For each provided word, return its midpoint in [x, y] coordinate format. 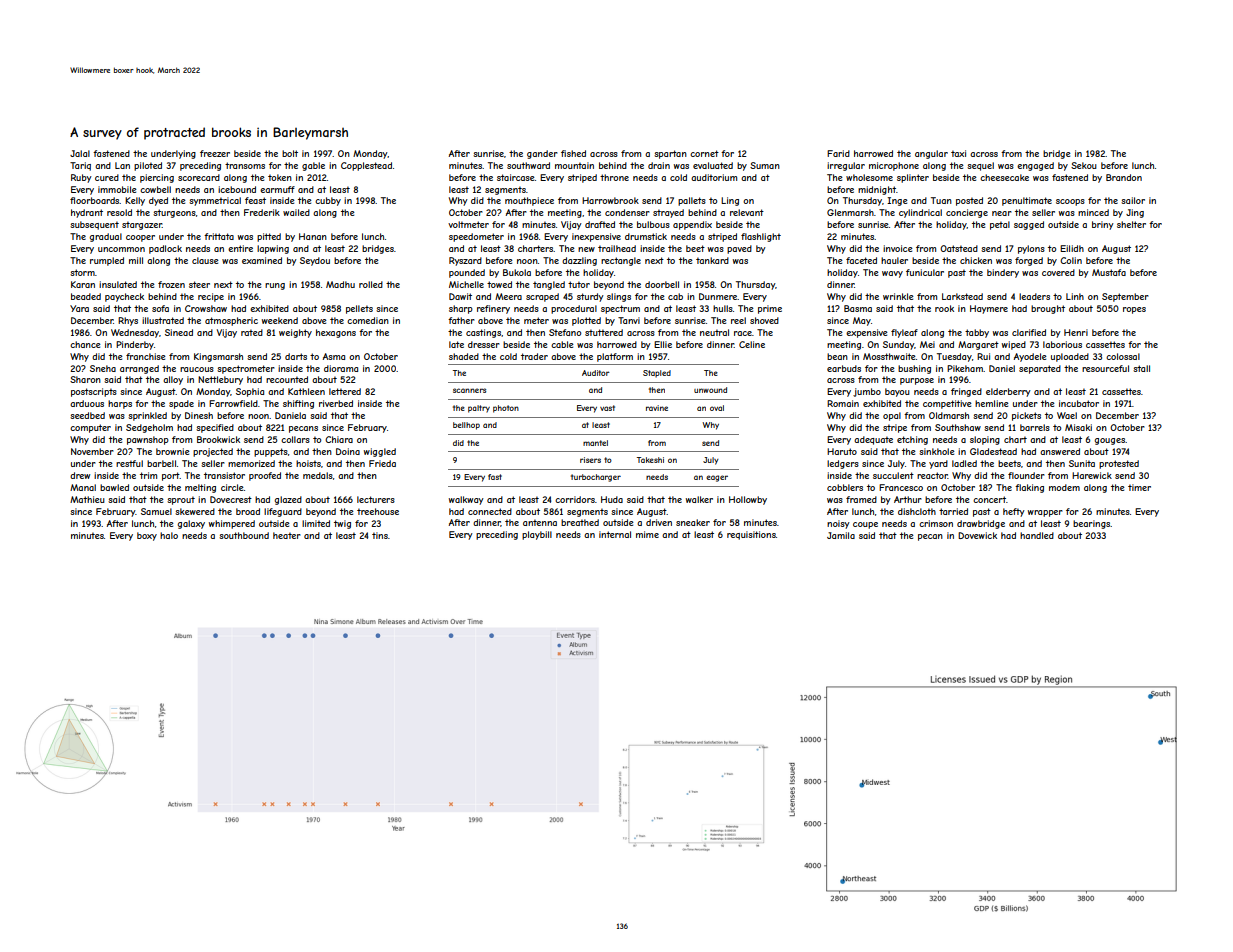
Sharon [85, 379]
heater [287, 535]
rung [275, 286]
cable [562, 344]
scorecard [199, 177]
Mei [927, 344]
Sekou [1084, 165]
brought [1048, 309]
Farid [838, 153]
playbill [537, 535]
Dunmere [718, 296]
